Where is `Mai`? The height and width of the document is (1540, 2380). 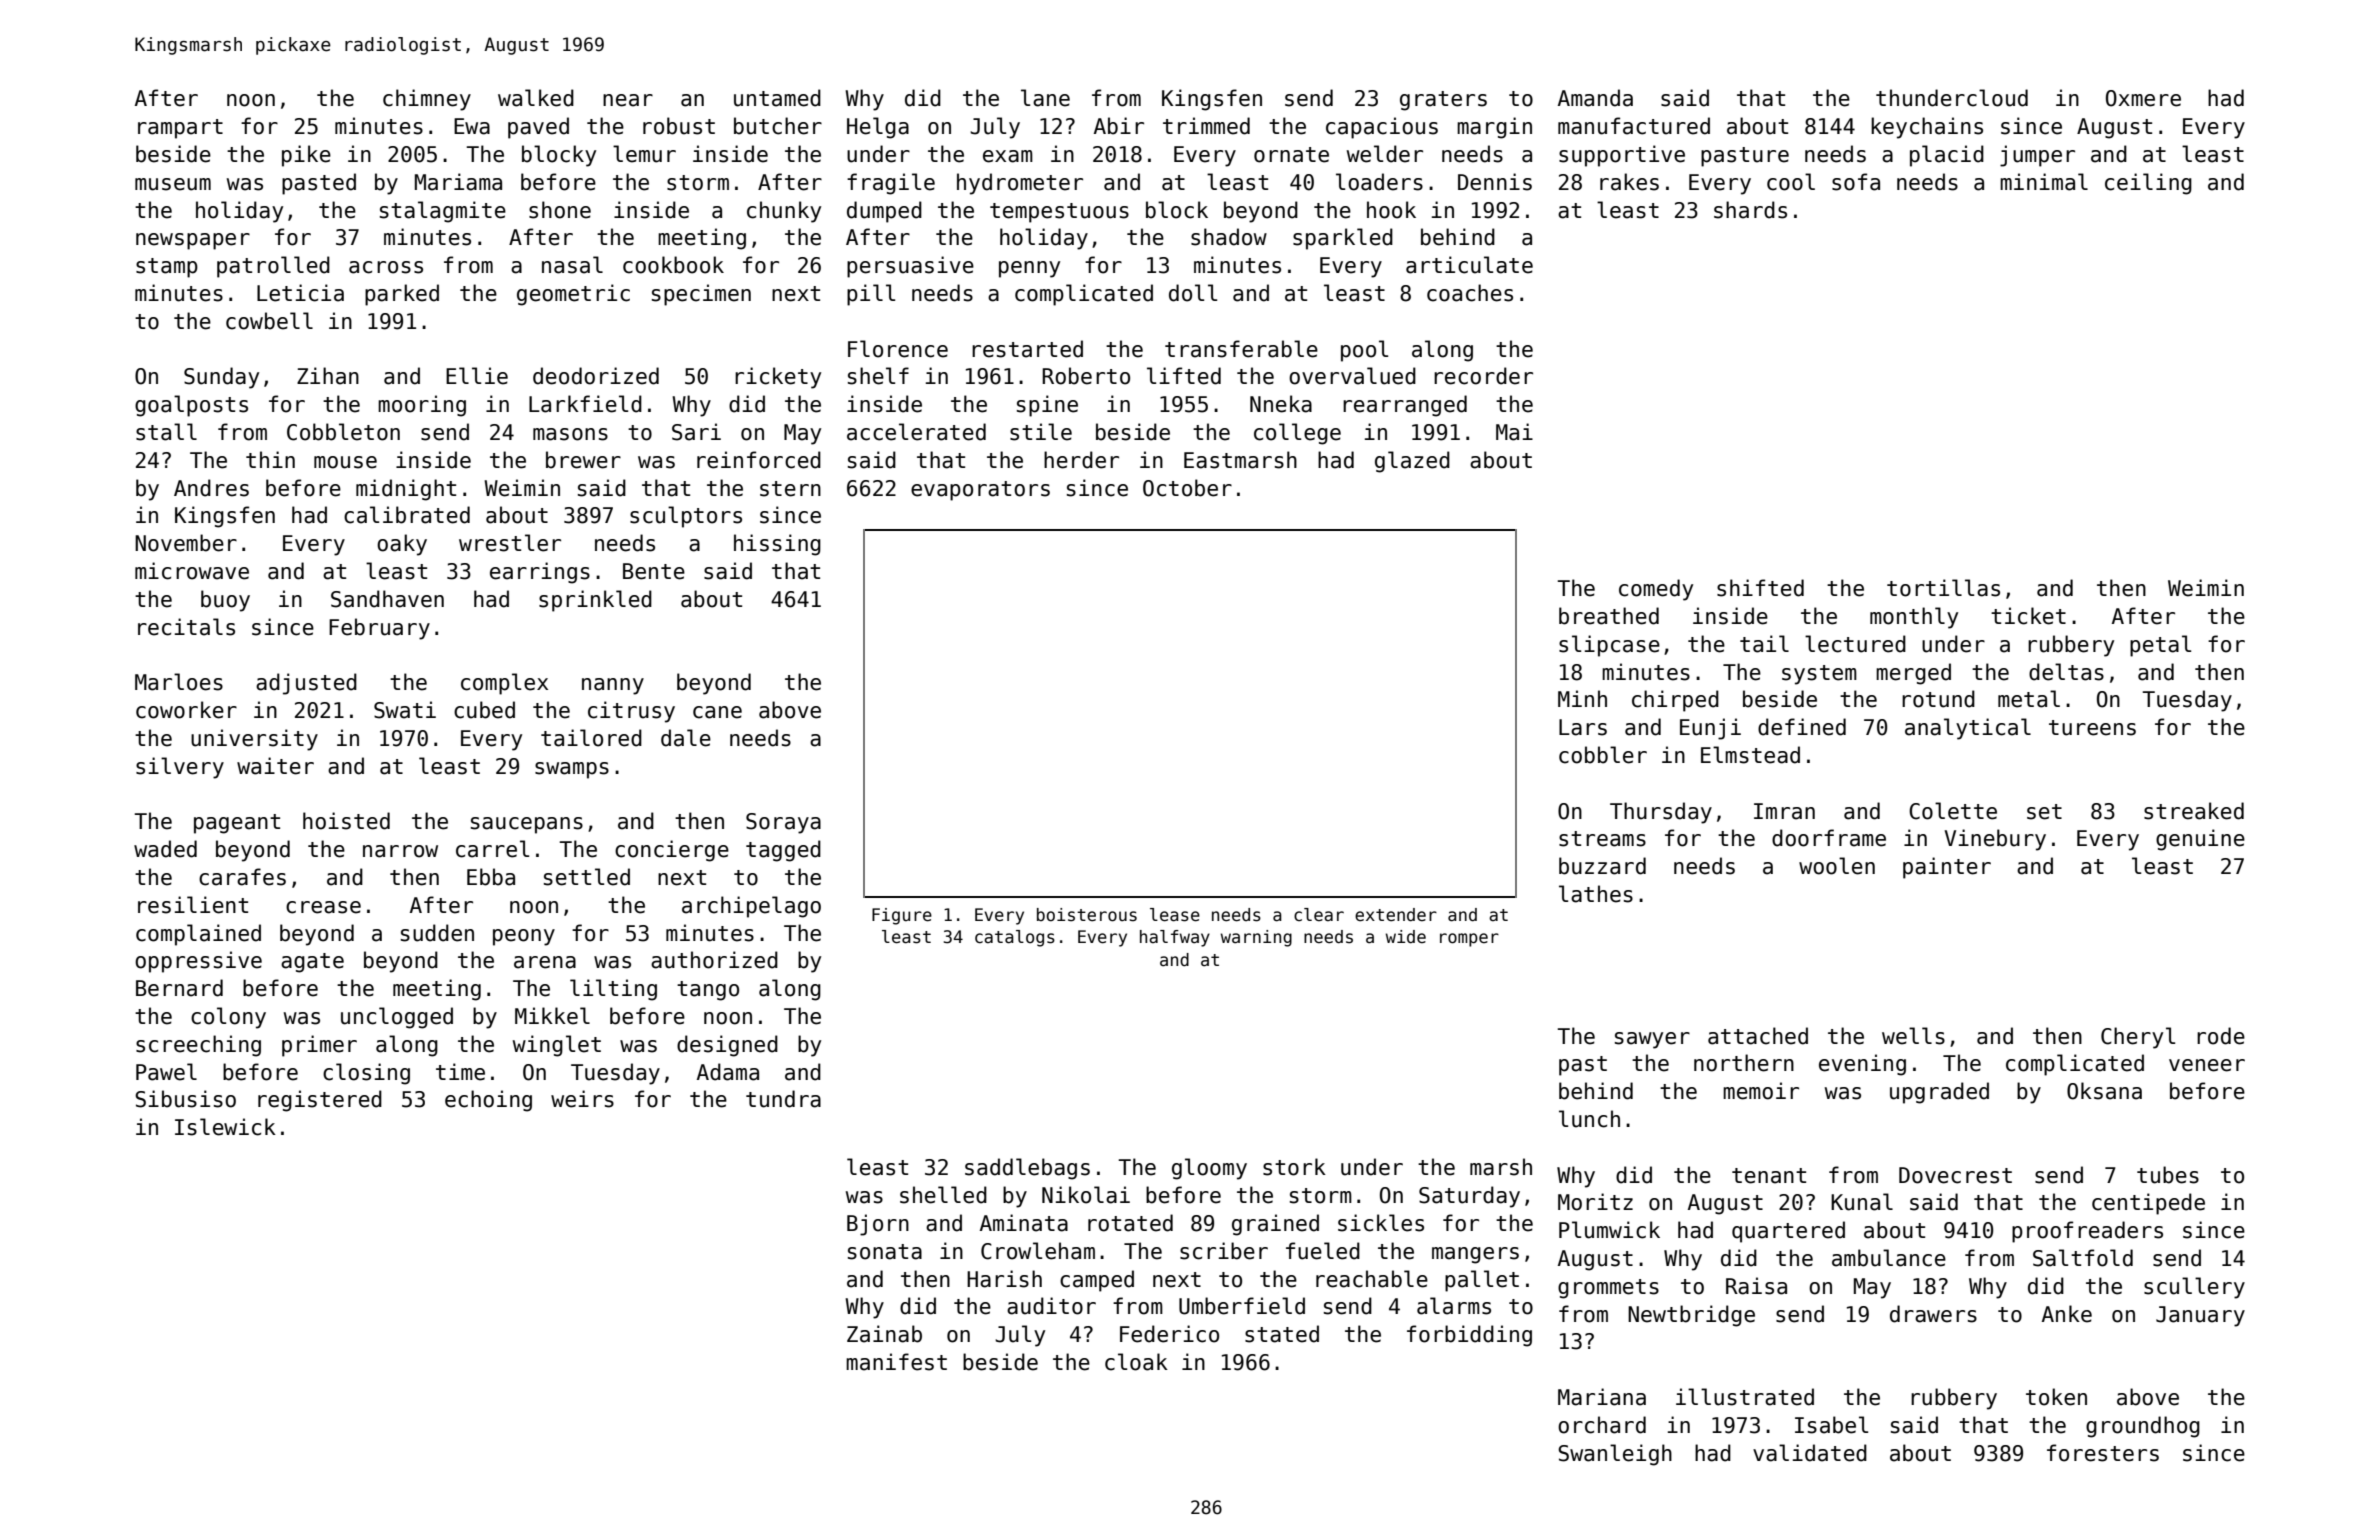
Mai is located at coordinates (1514, 432).
